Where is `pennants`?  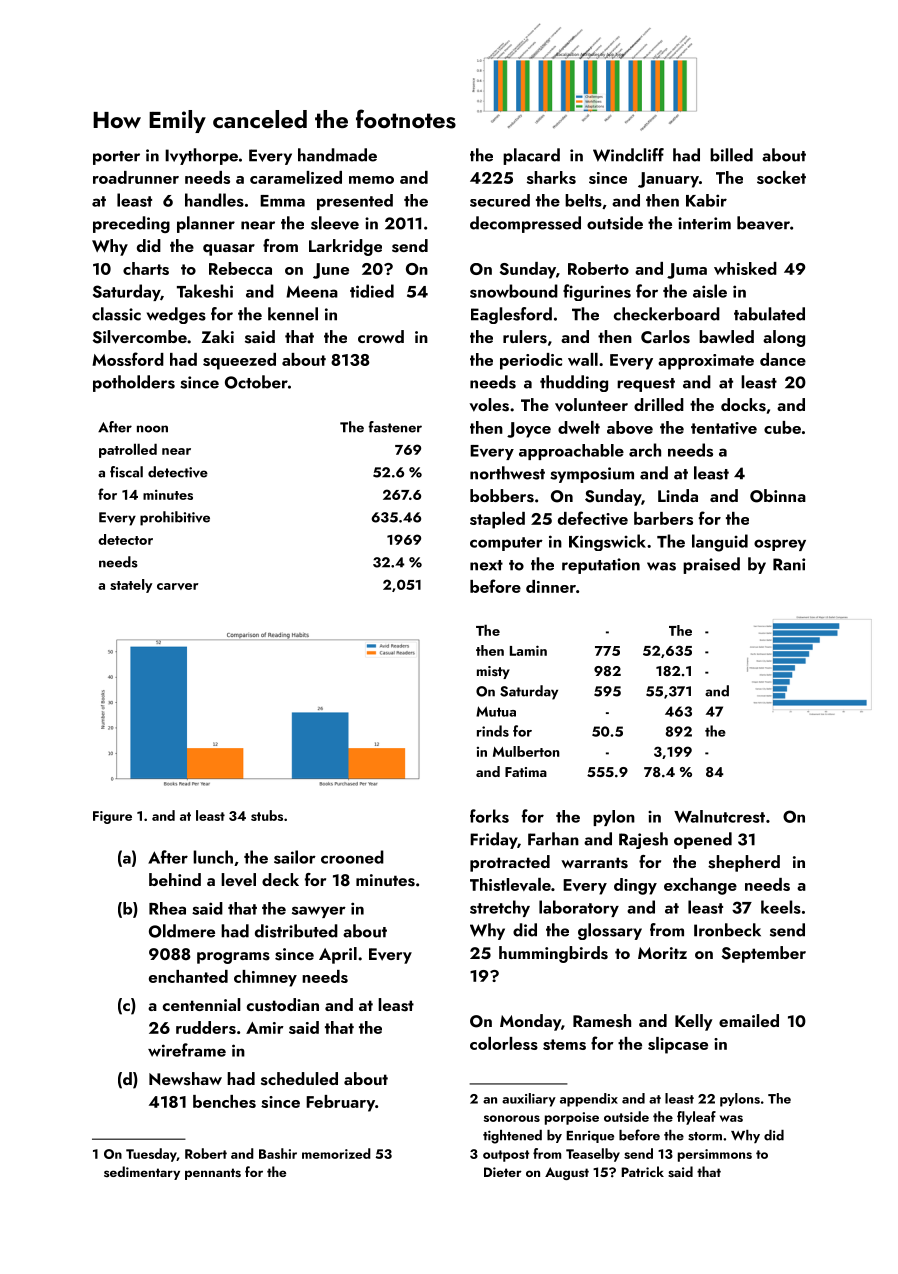
pennants is located at coordinates (213, 1174).
